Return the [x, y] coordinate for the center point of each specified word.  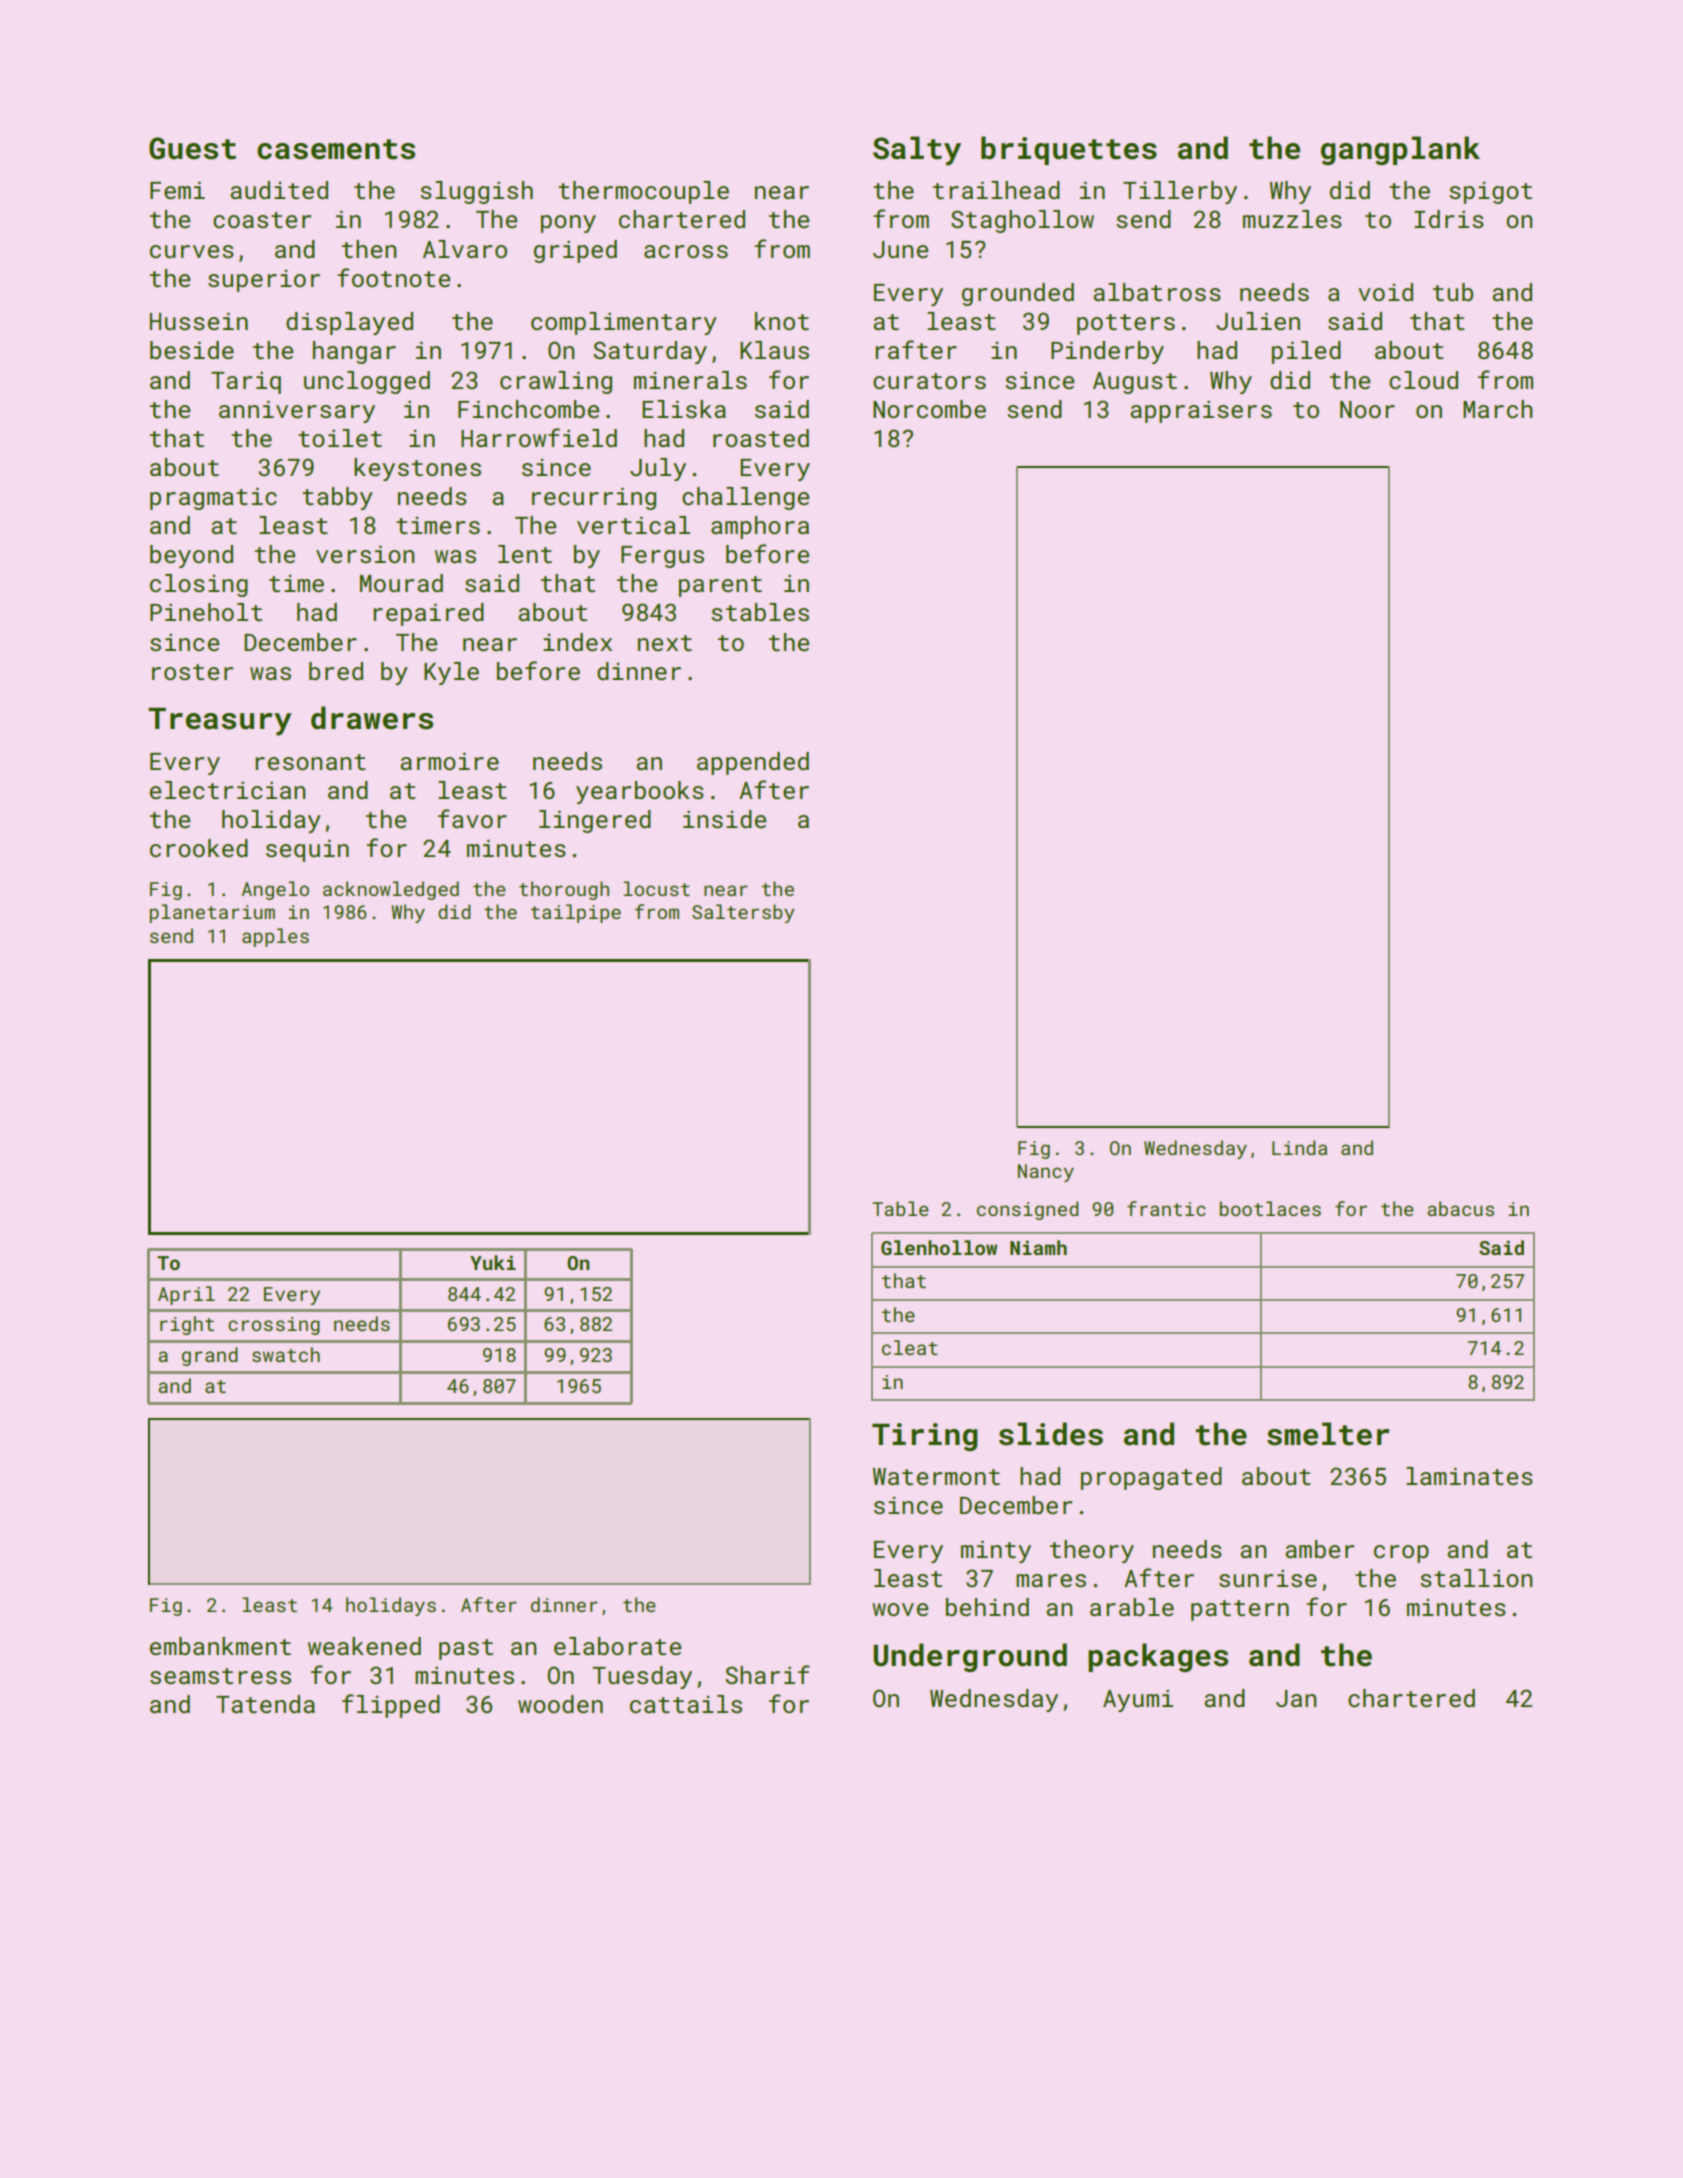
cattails [686, 1704]
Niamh [1038, 1247]
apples [275, 937]
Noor [1367, 409]
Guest [192, 148]
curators [929, 381]
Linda [1299, 1147]
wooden [560, 1704]
